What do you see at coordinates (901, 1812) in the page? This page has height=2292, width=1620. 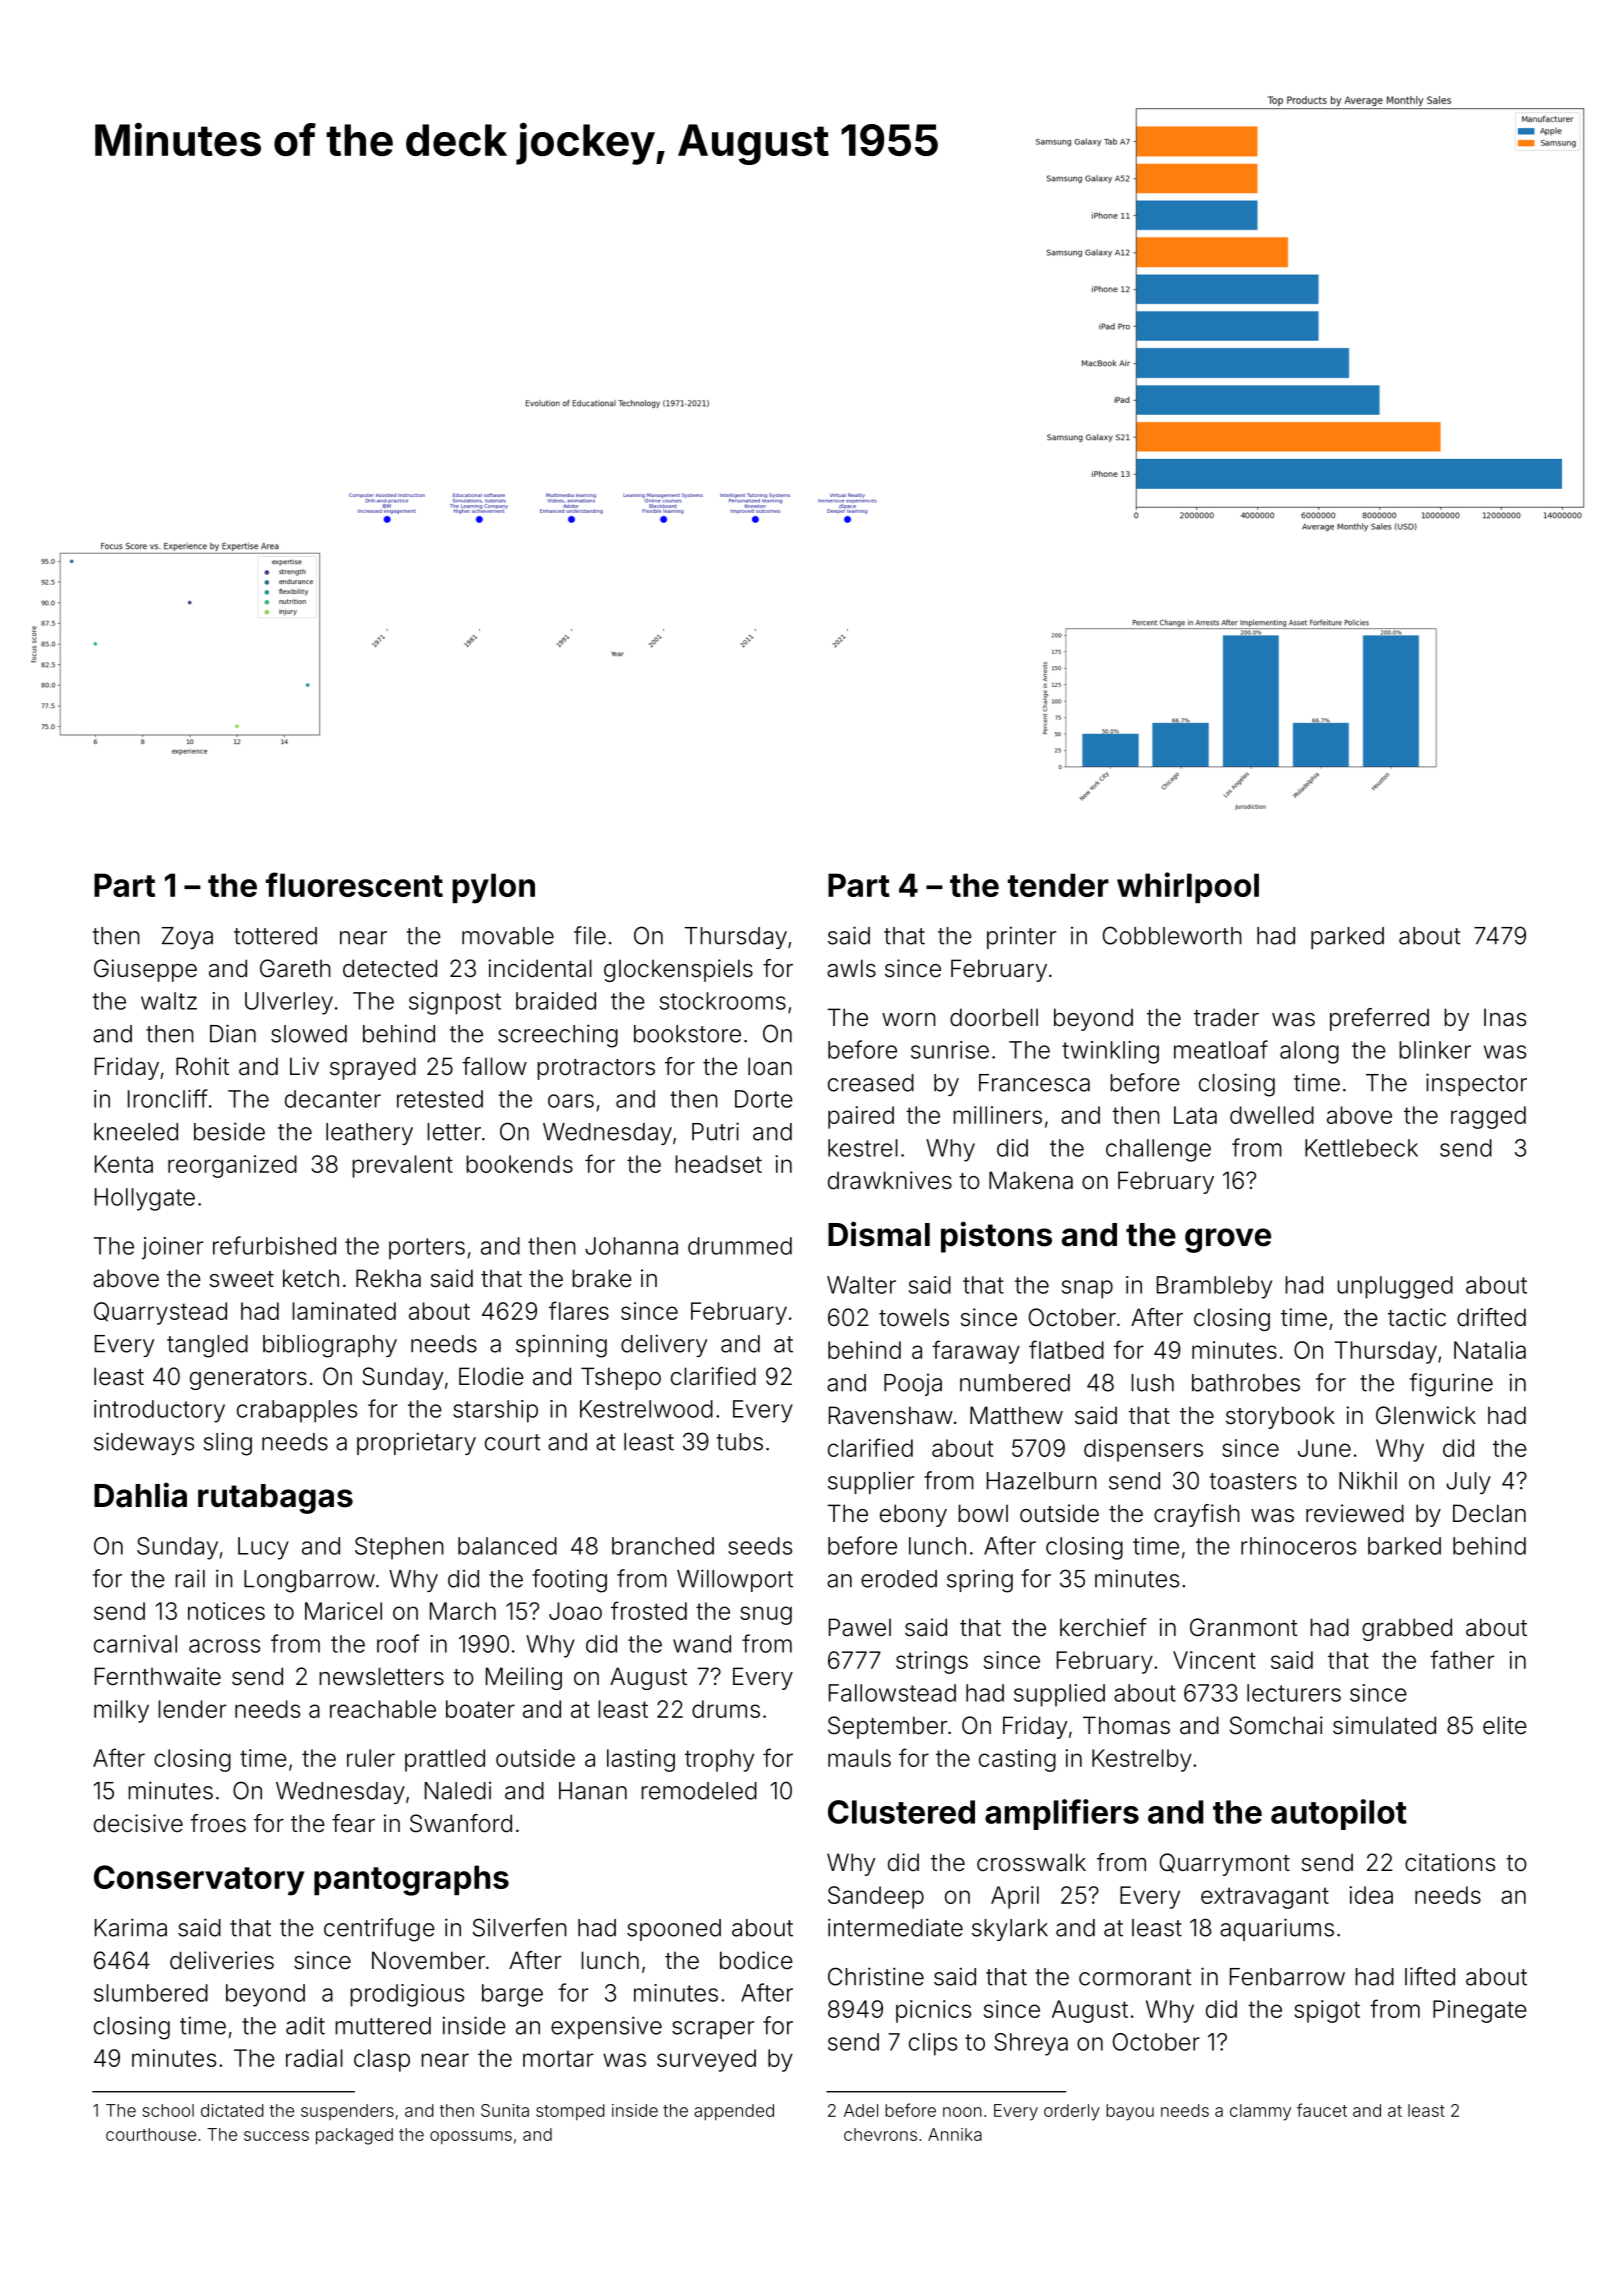 I see `Clustered` at bounding box center [901, 1812].
